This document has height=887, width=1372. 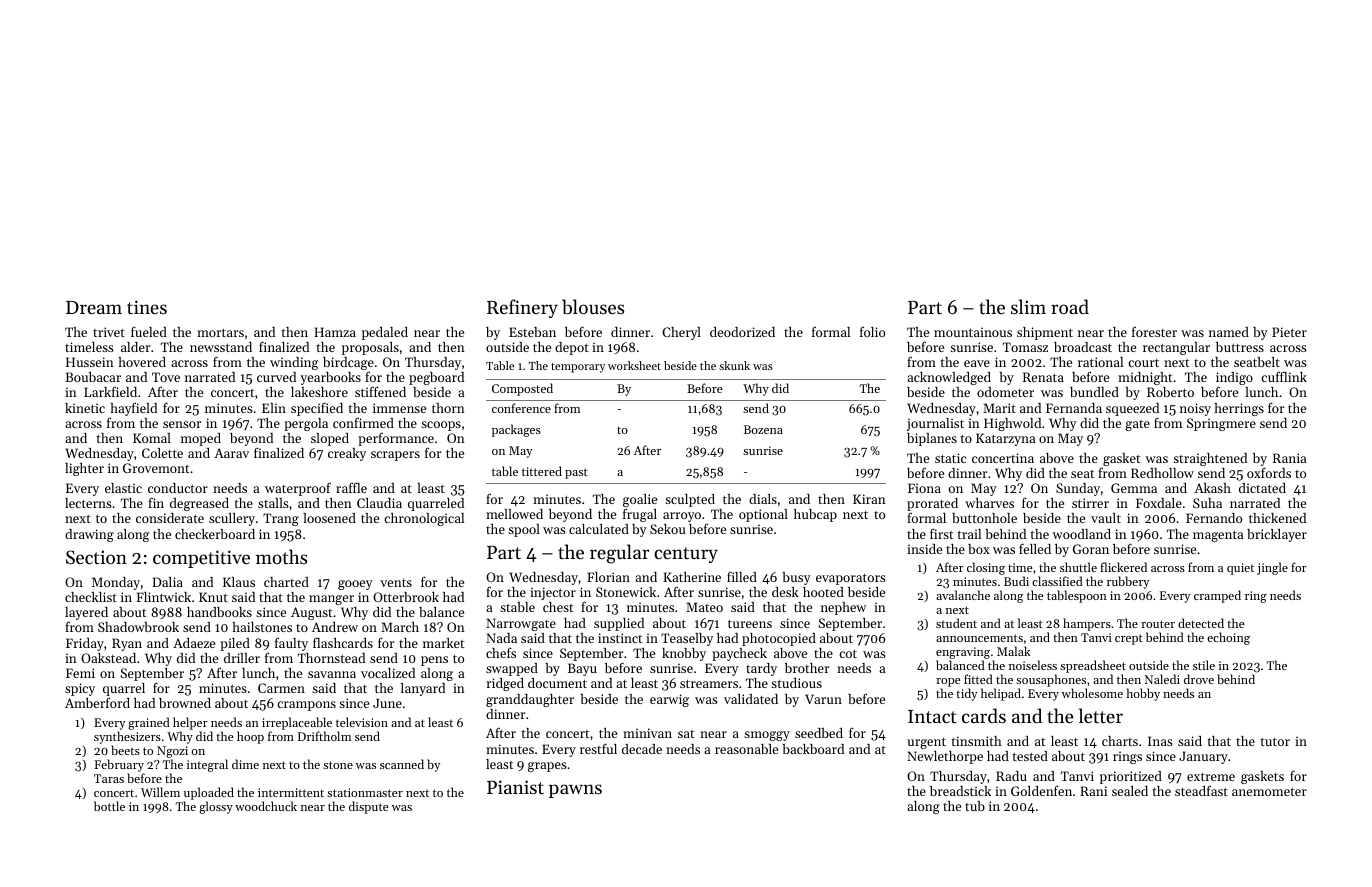 I want to click on Larkfield, so click(x=110, y=392).
